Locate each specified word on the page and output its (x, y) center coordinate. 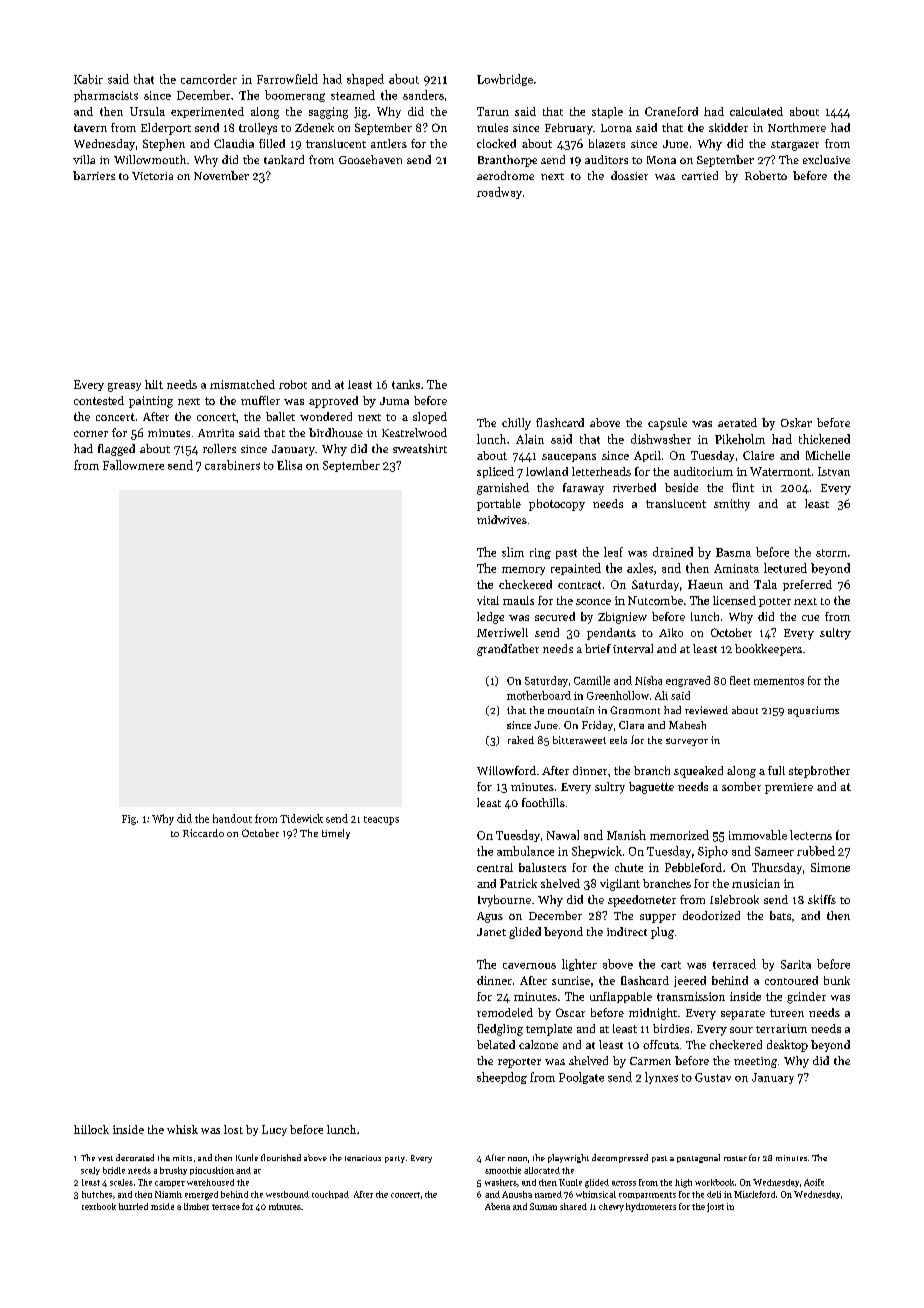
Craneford (671, 111)
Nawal (563, 835)
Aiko (671, 632)
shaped (365, 80)
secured (555, 616)
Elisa (289, 465)
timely (336, 834)
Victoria (152, 176)
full (776, 770)
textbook (99, 1206)
